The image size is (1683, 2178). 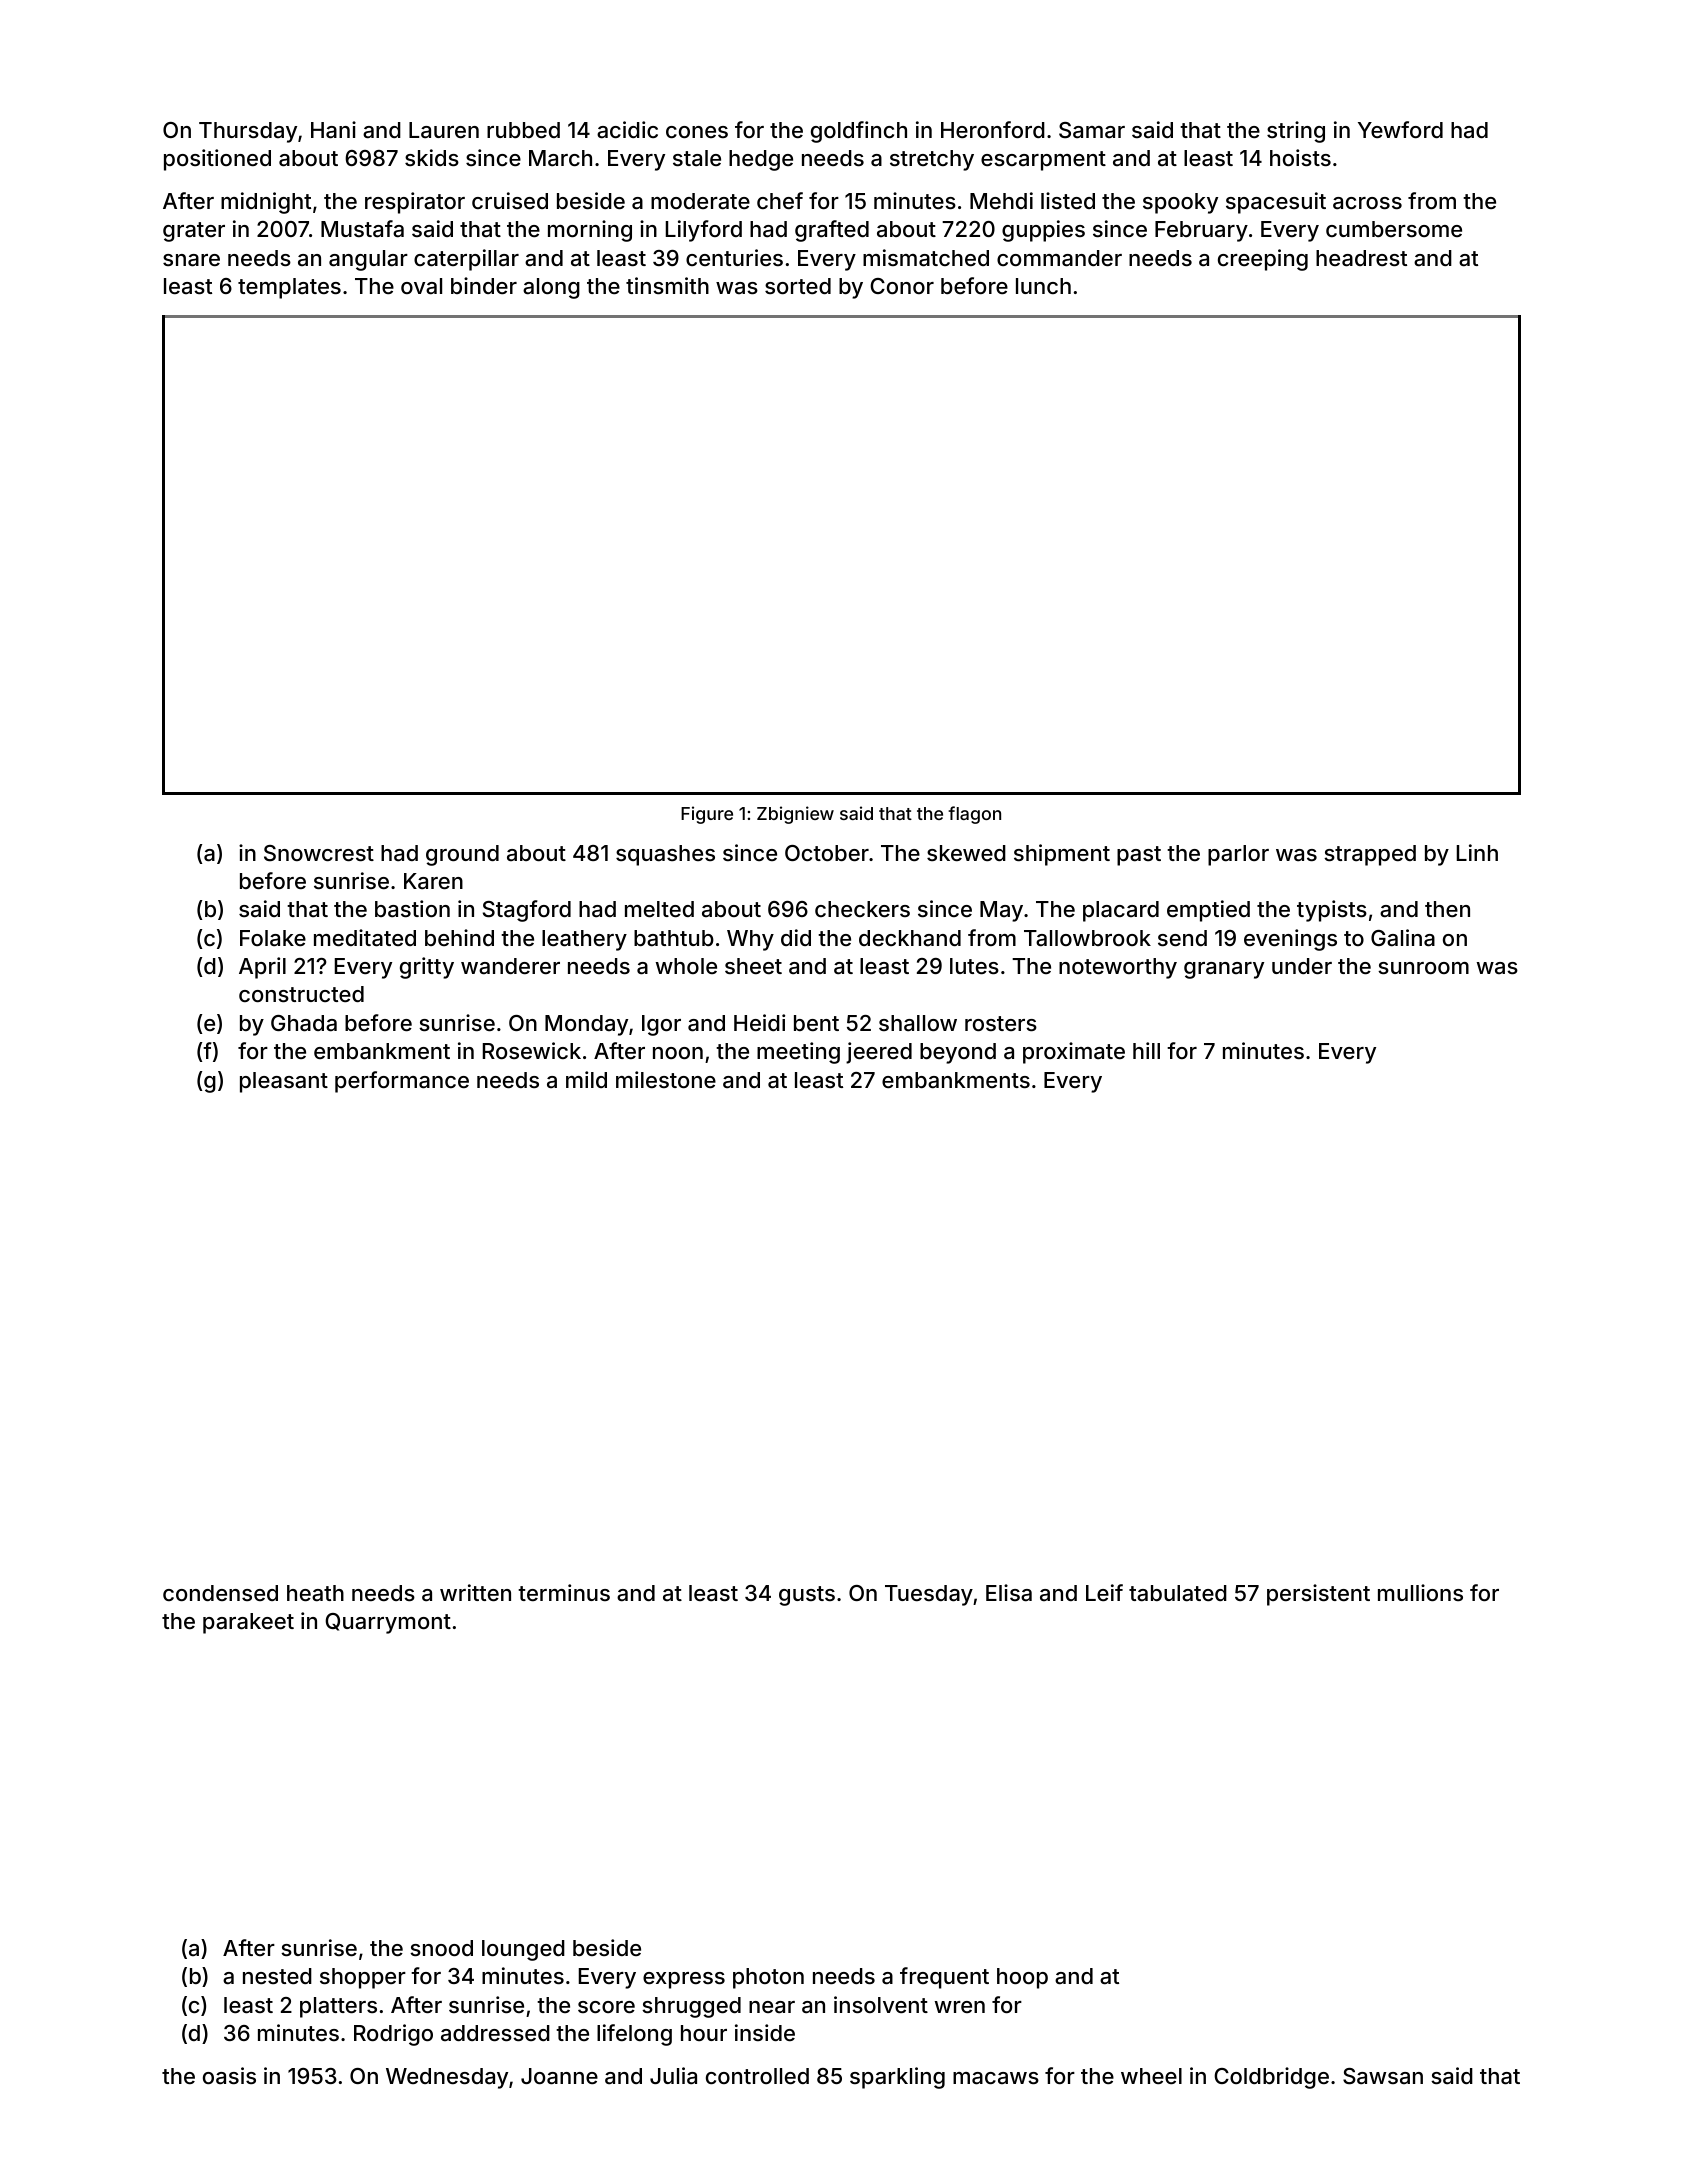 What do you see at coordinates (1238, 855) in the screenshot?
I see `parlor` at bounding box center [1238, 855].
